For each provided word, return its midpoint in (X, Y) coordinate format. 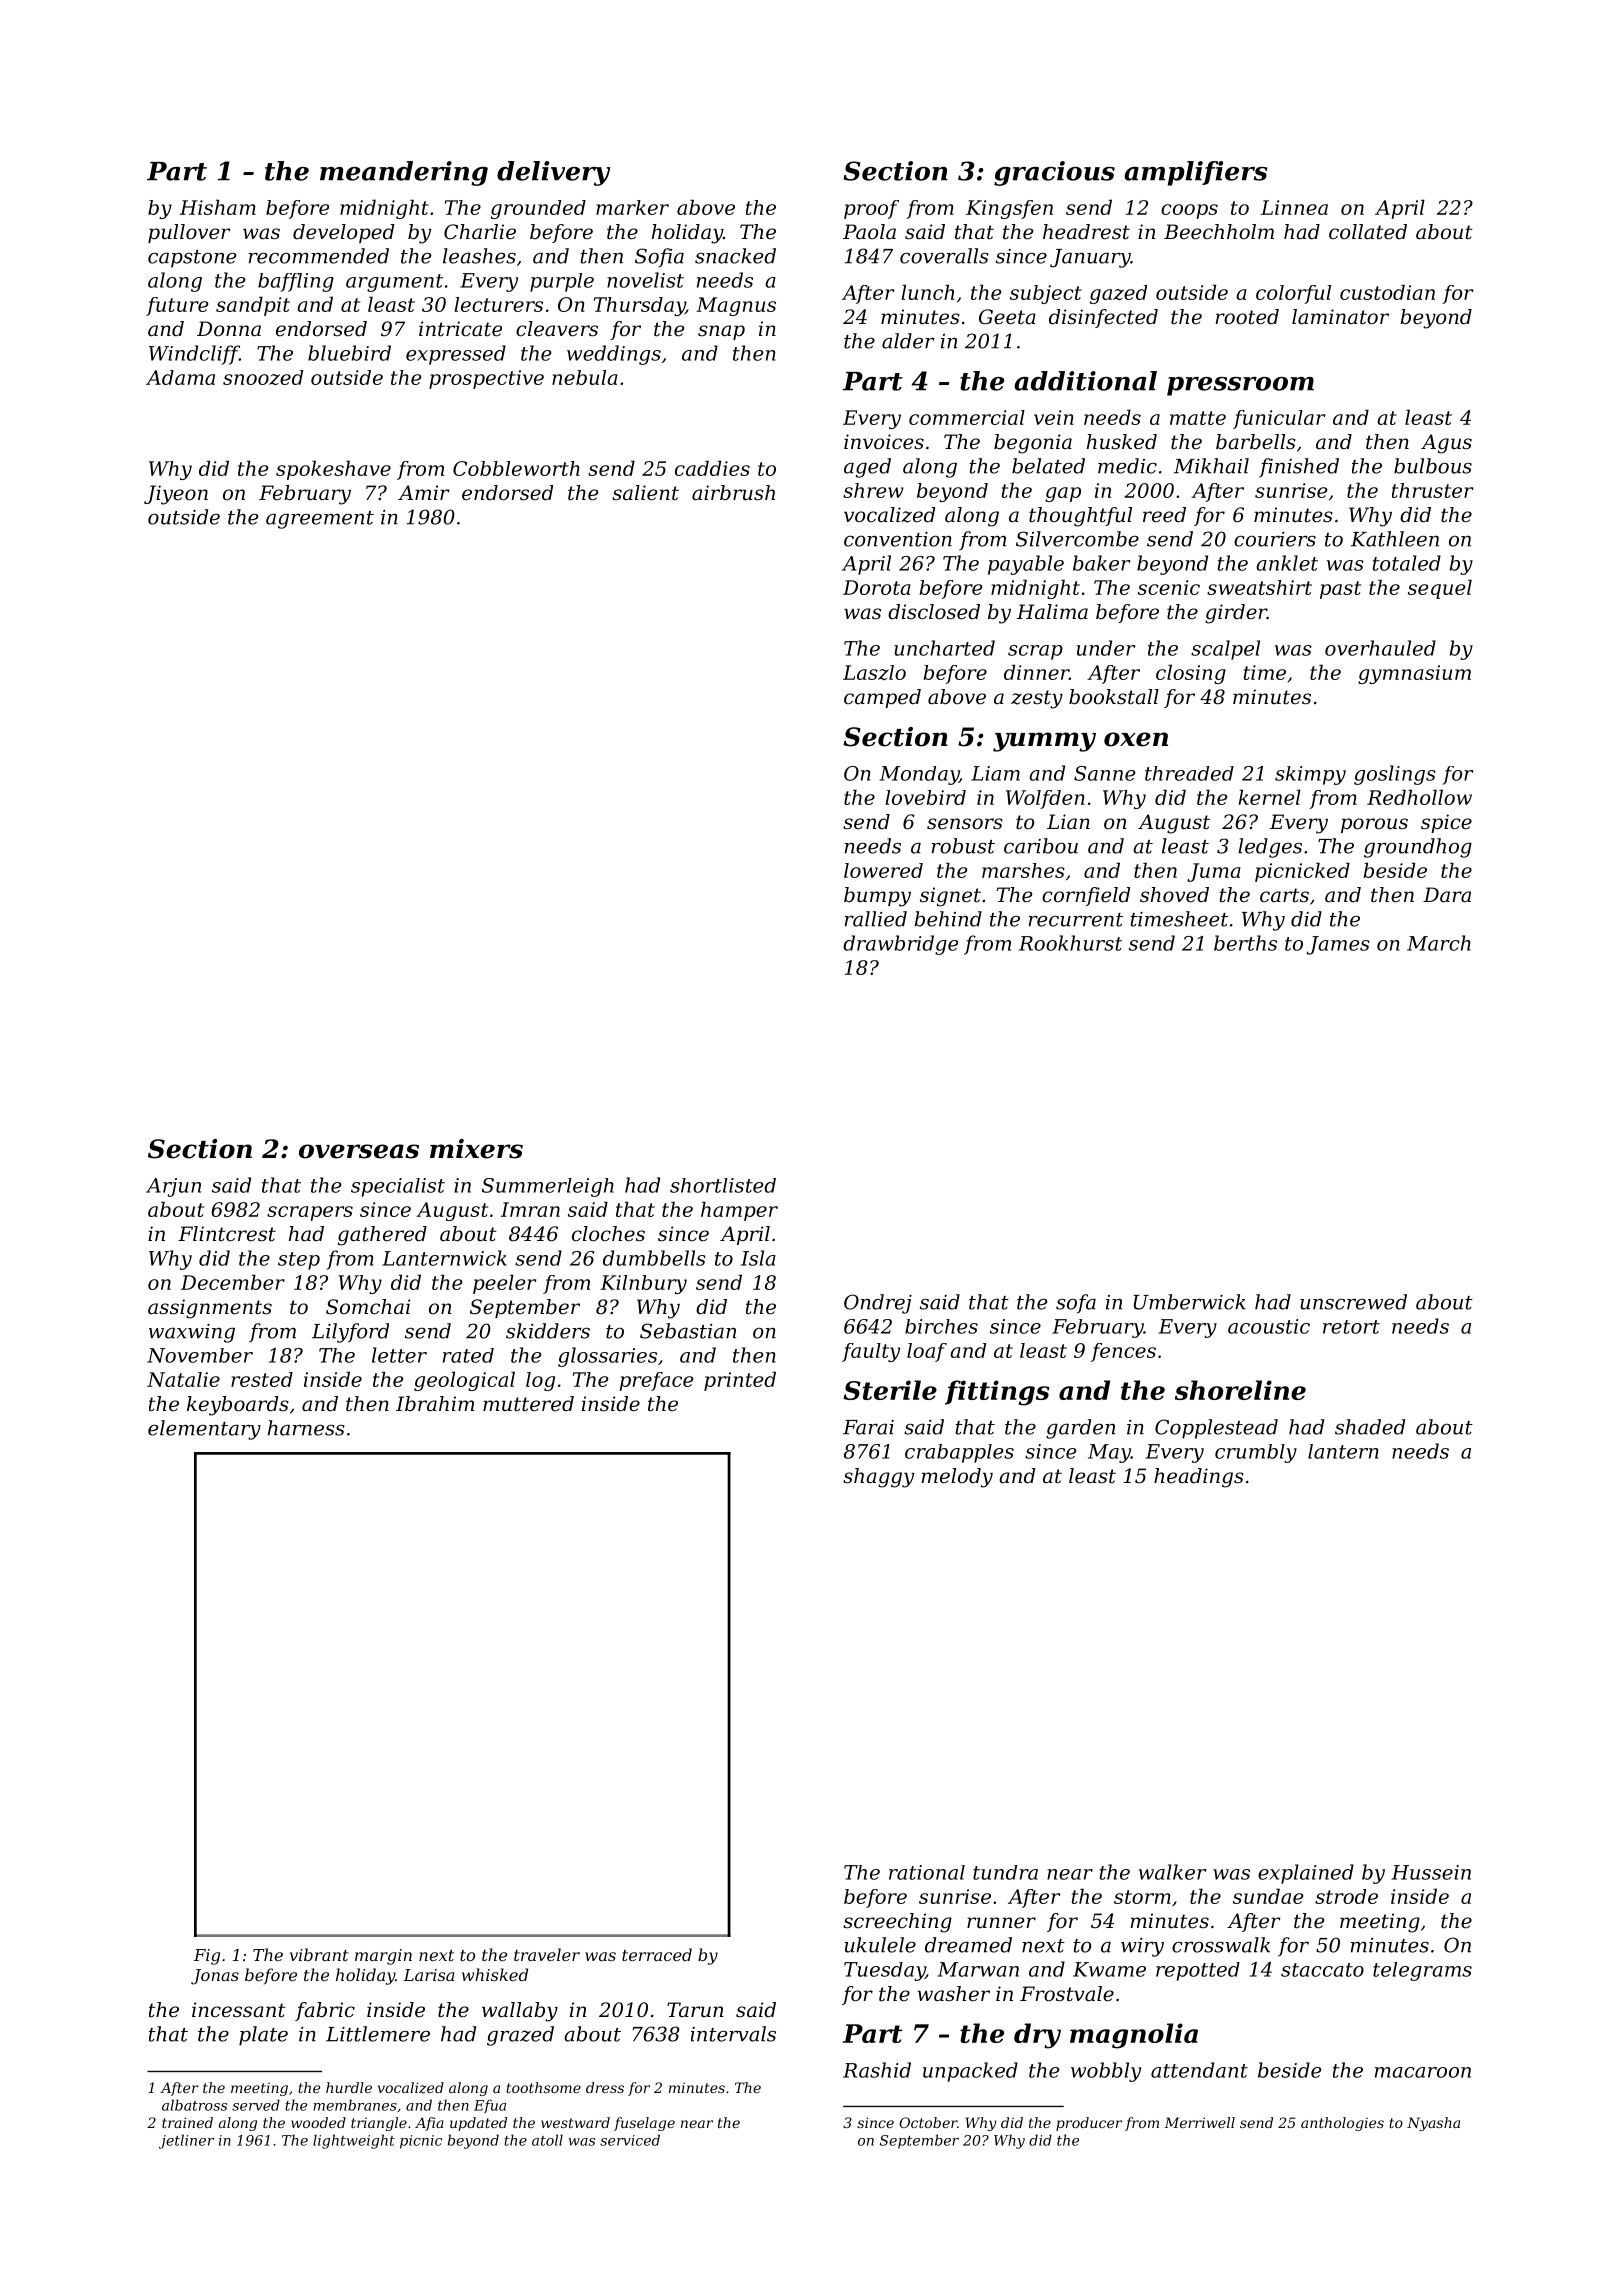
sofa (1076, 1304)
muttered (528, 1404)
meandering (404, 173)
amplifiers (1196, 173)
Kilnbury (643, 1284)
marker (632, 207)
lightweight (354, 2141)
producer (1089, 2124)
